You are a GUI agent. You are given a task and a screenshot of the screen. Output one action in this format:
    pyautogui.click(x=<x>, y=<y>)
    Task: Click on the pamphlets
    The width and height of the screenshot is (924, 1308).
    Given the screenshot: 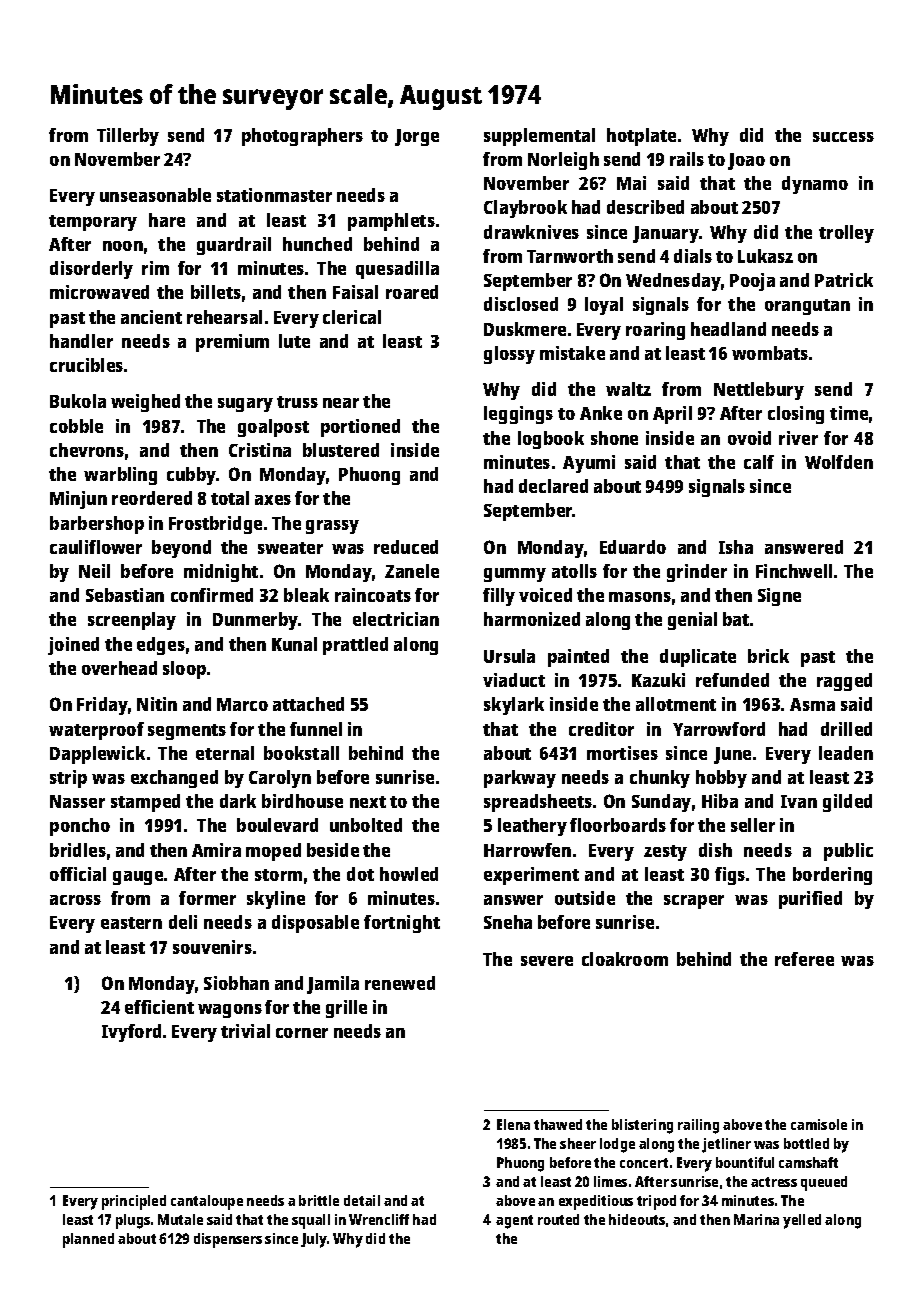 What is the action you would take?
    pyautogui.click(x=391, y=222)
